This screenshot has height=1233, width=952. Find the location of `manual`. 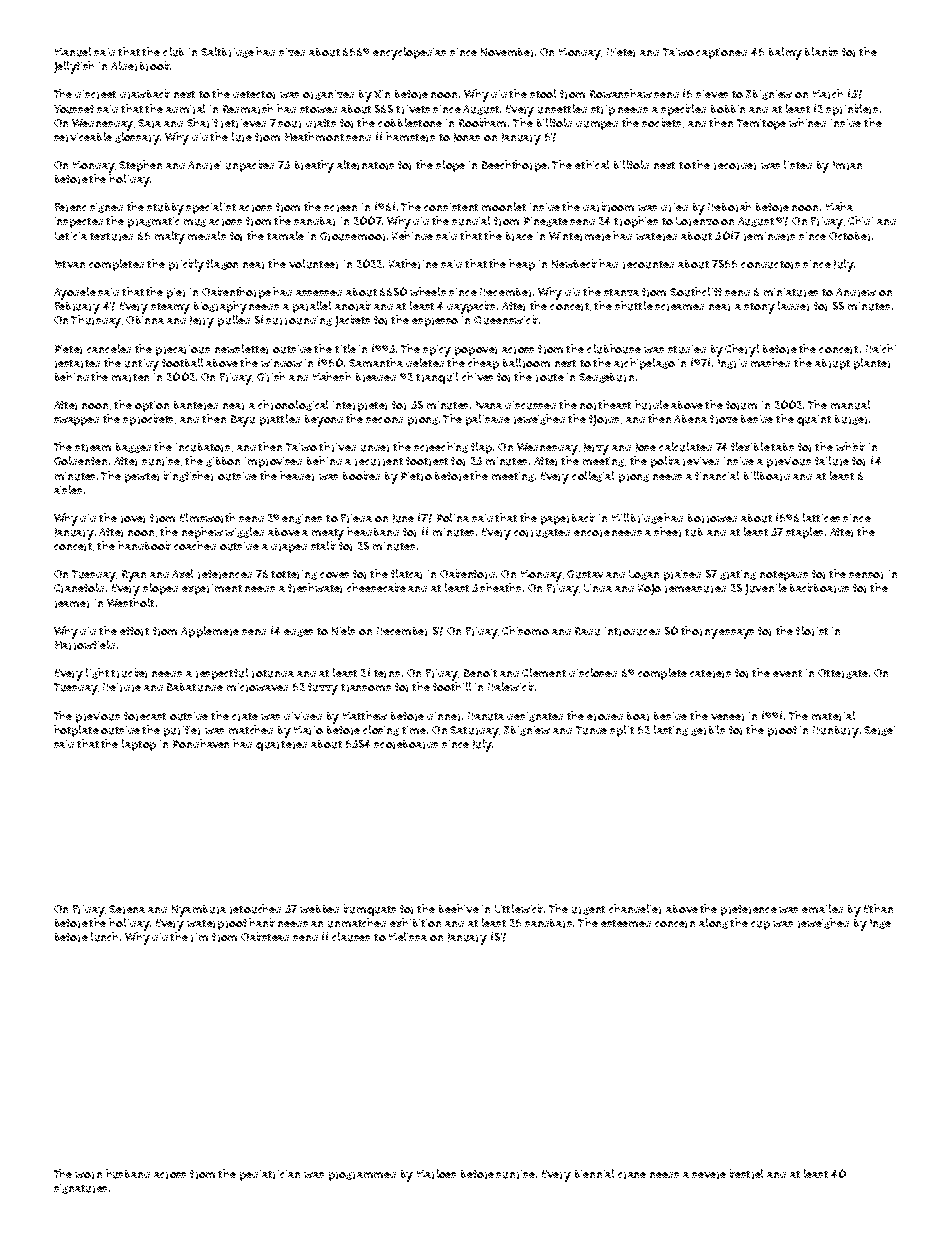

manual is located at coordinates (850, 405).
